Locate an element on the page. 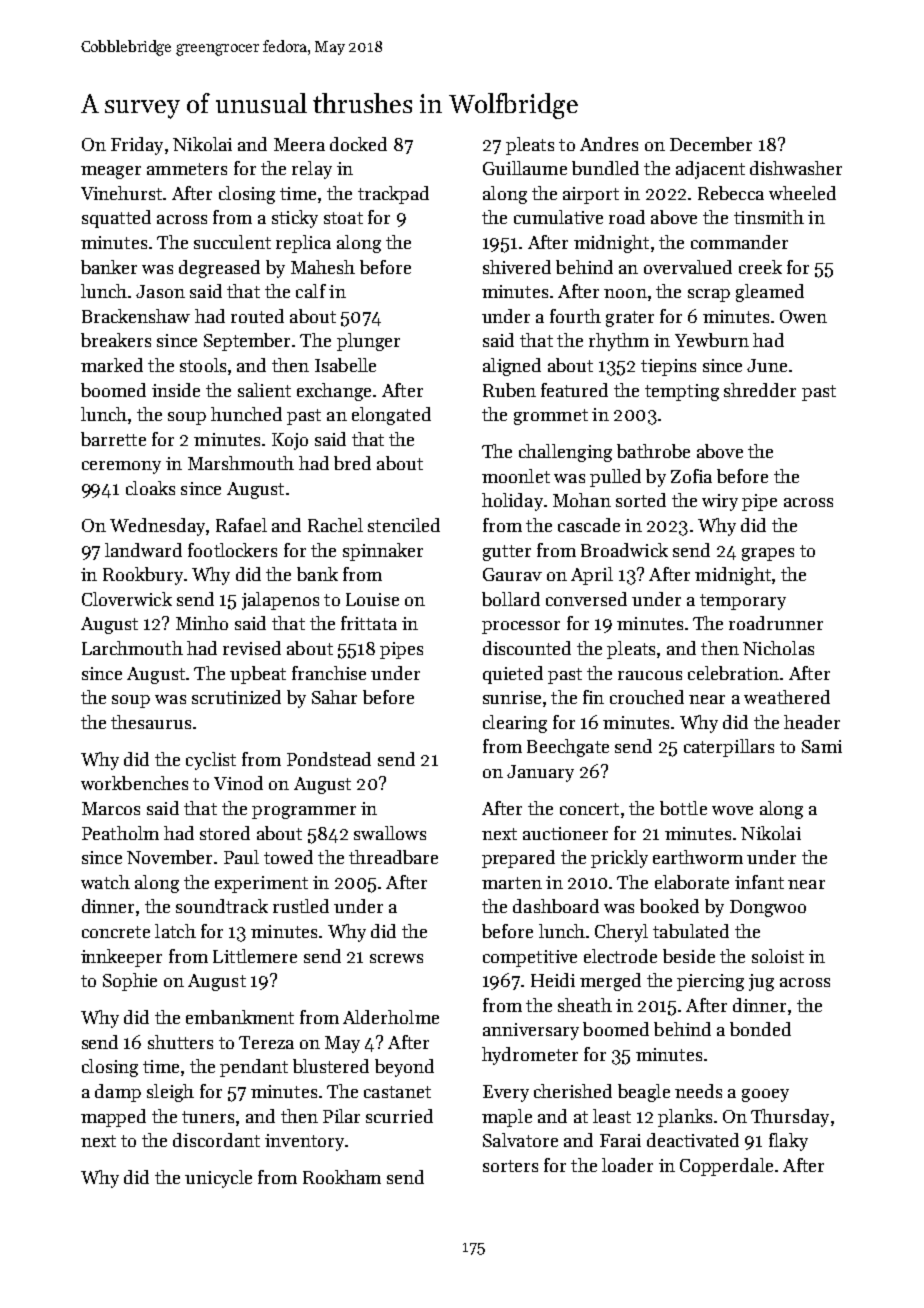 Image resolution: width=924 pixels, height=1308 pixels. needs is located at coordinates (698, 1091).
